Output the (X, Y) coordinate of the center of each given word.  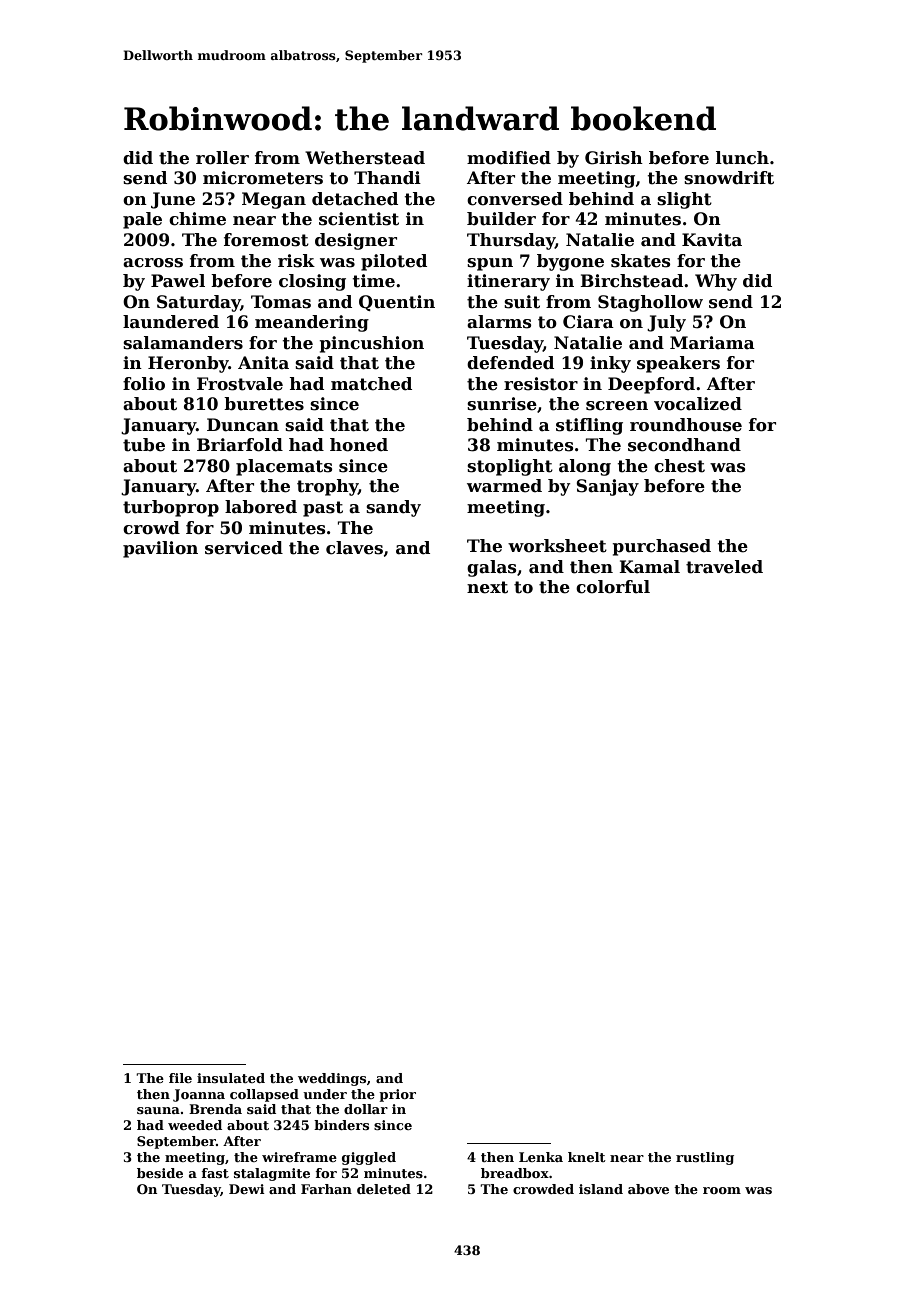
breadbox (515, 1173)
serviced (244, 548)
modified (509, 158)
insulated (231, 1078)
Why (716, 282)
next (487, 587)
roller (222, 158)
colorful (613, 587)
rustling (705, 1158)
